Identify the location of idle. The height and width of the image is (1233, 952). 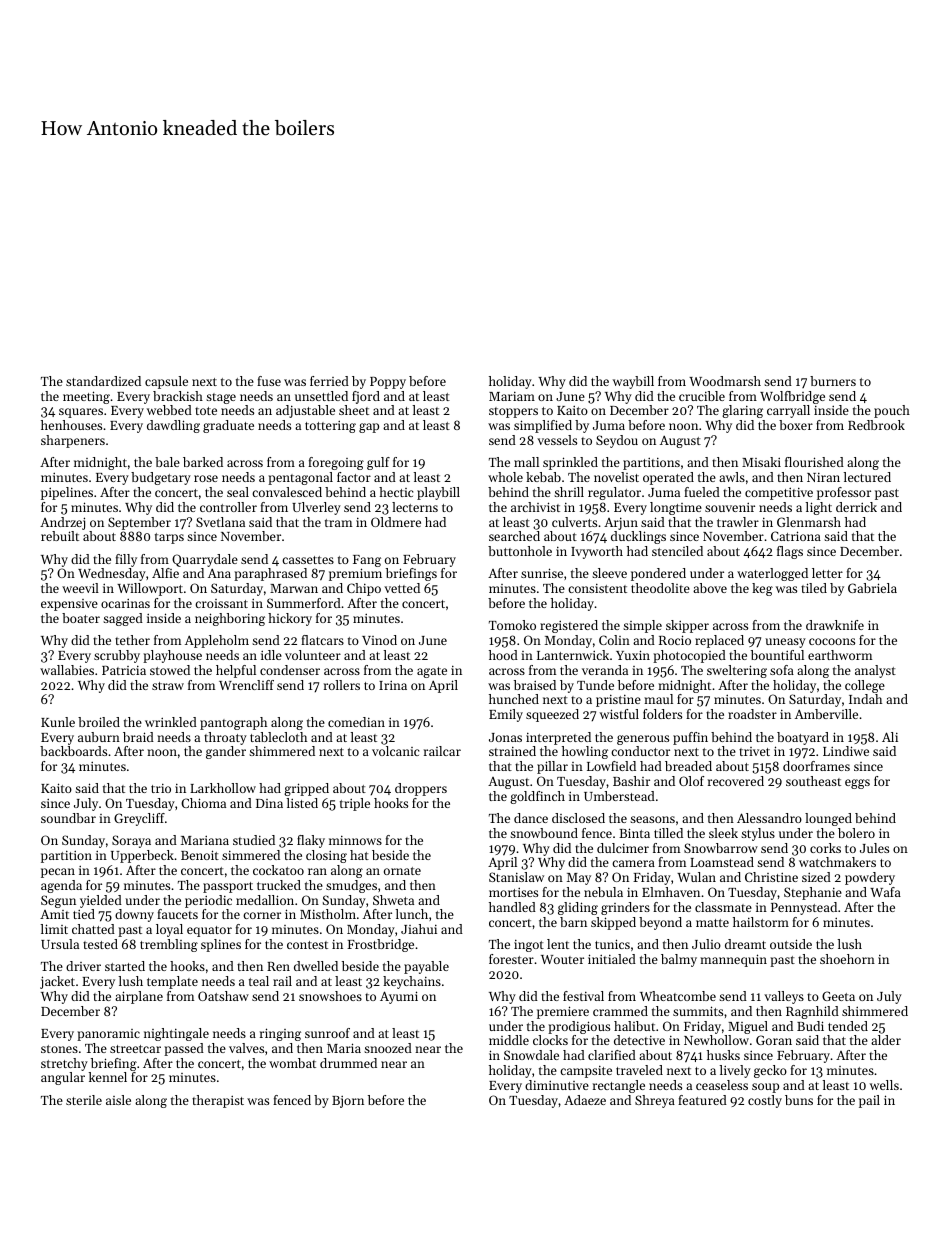
(271, 655).
